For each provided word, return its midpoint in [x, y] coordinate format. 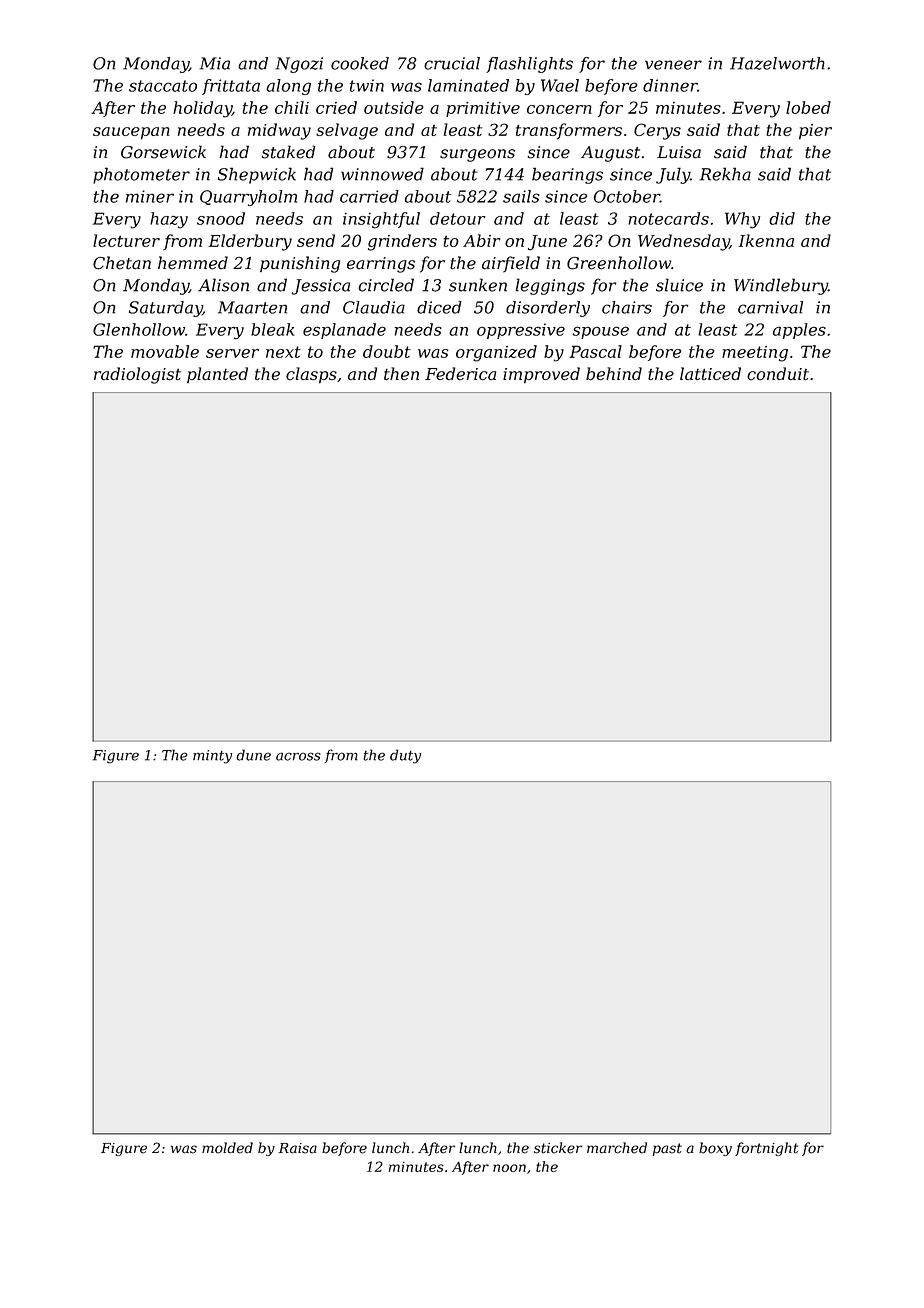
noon [509, 1168]
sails [521, 196]
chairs [627, 307]
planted [217, 375]
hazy [169, 220]
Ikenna [766, 240]
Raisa [297, 1148]
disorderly [548, 309]
